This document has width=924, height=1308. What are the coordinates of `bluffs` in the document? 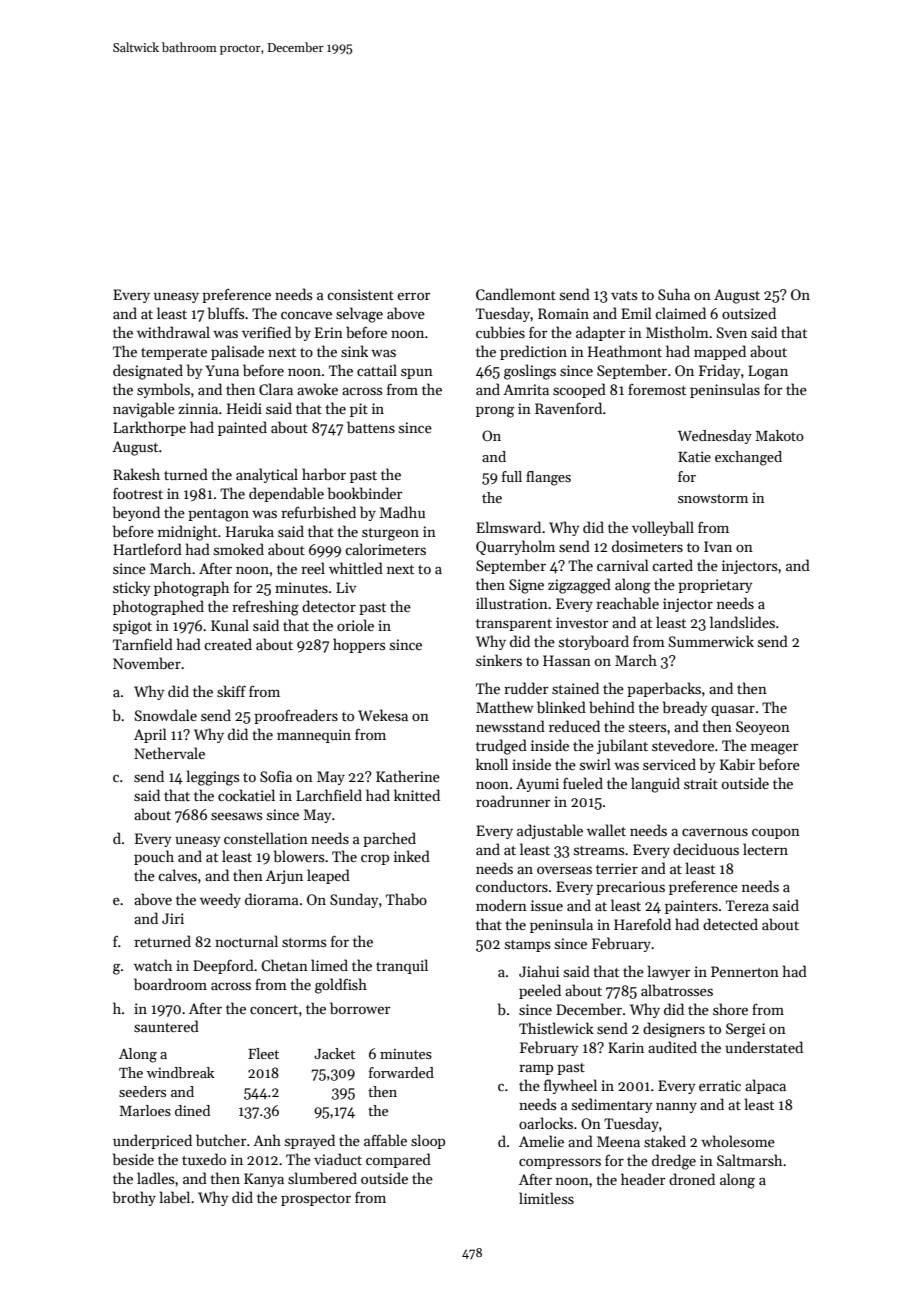 It's located at (226, 313).
